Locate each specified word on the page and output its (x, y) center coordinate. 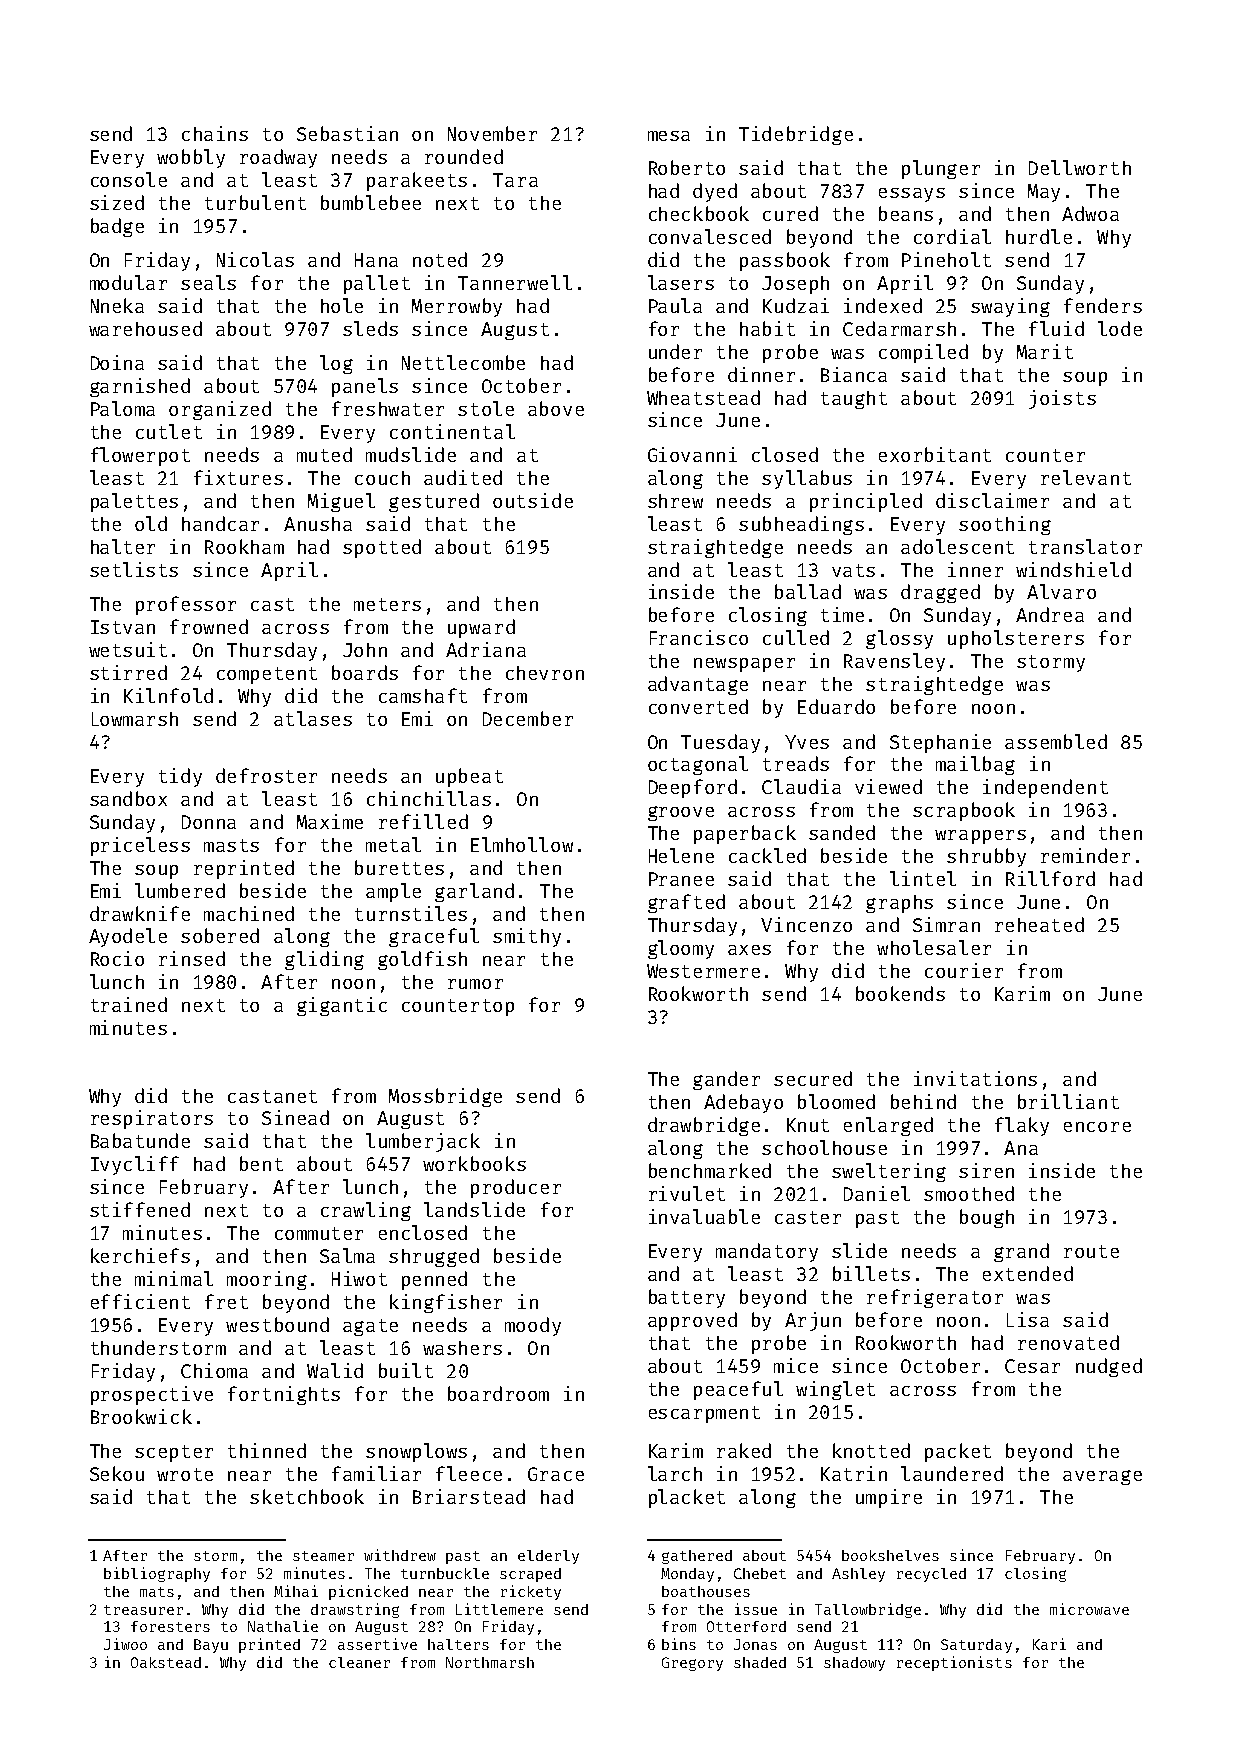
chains (215, 133)
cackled (767, 855)
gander (726, 1080)
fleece (469, 1473)
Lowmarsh (135, 719)
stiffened (140, 1209)
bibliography (157, 1574)
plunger (941, 169)
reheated (1039, 924)
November (492, 133)
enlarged (888, 1126)
